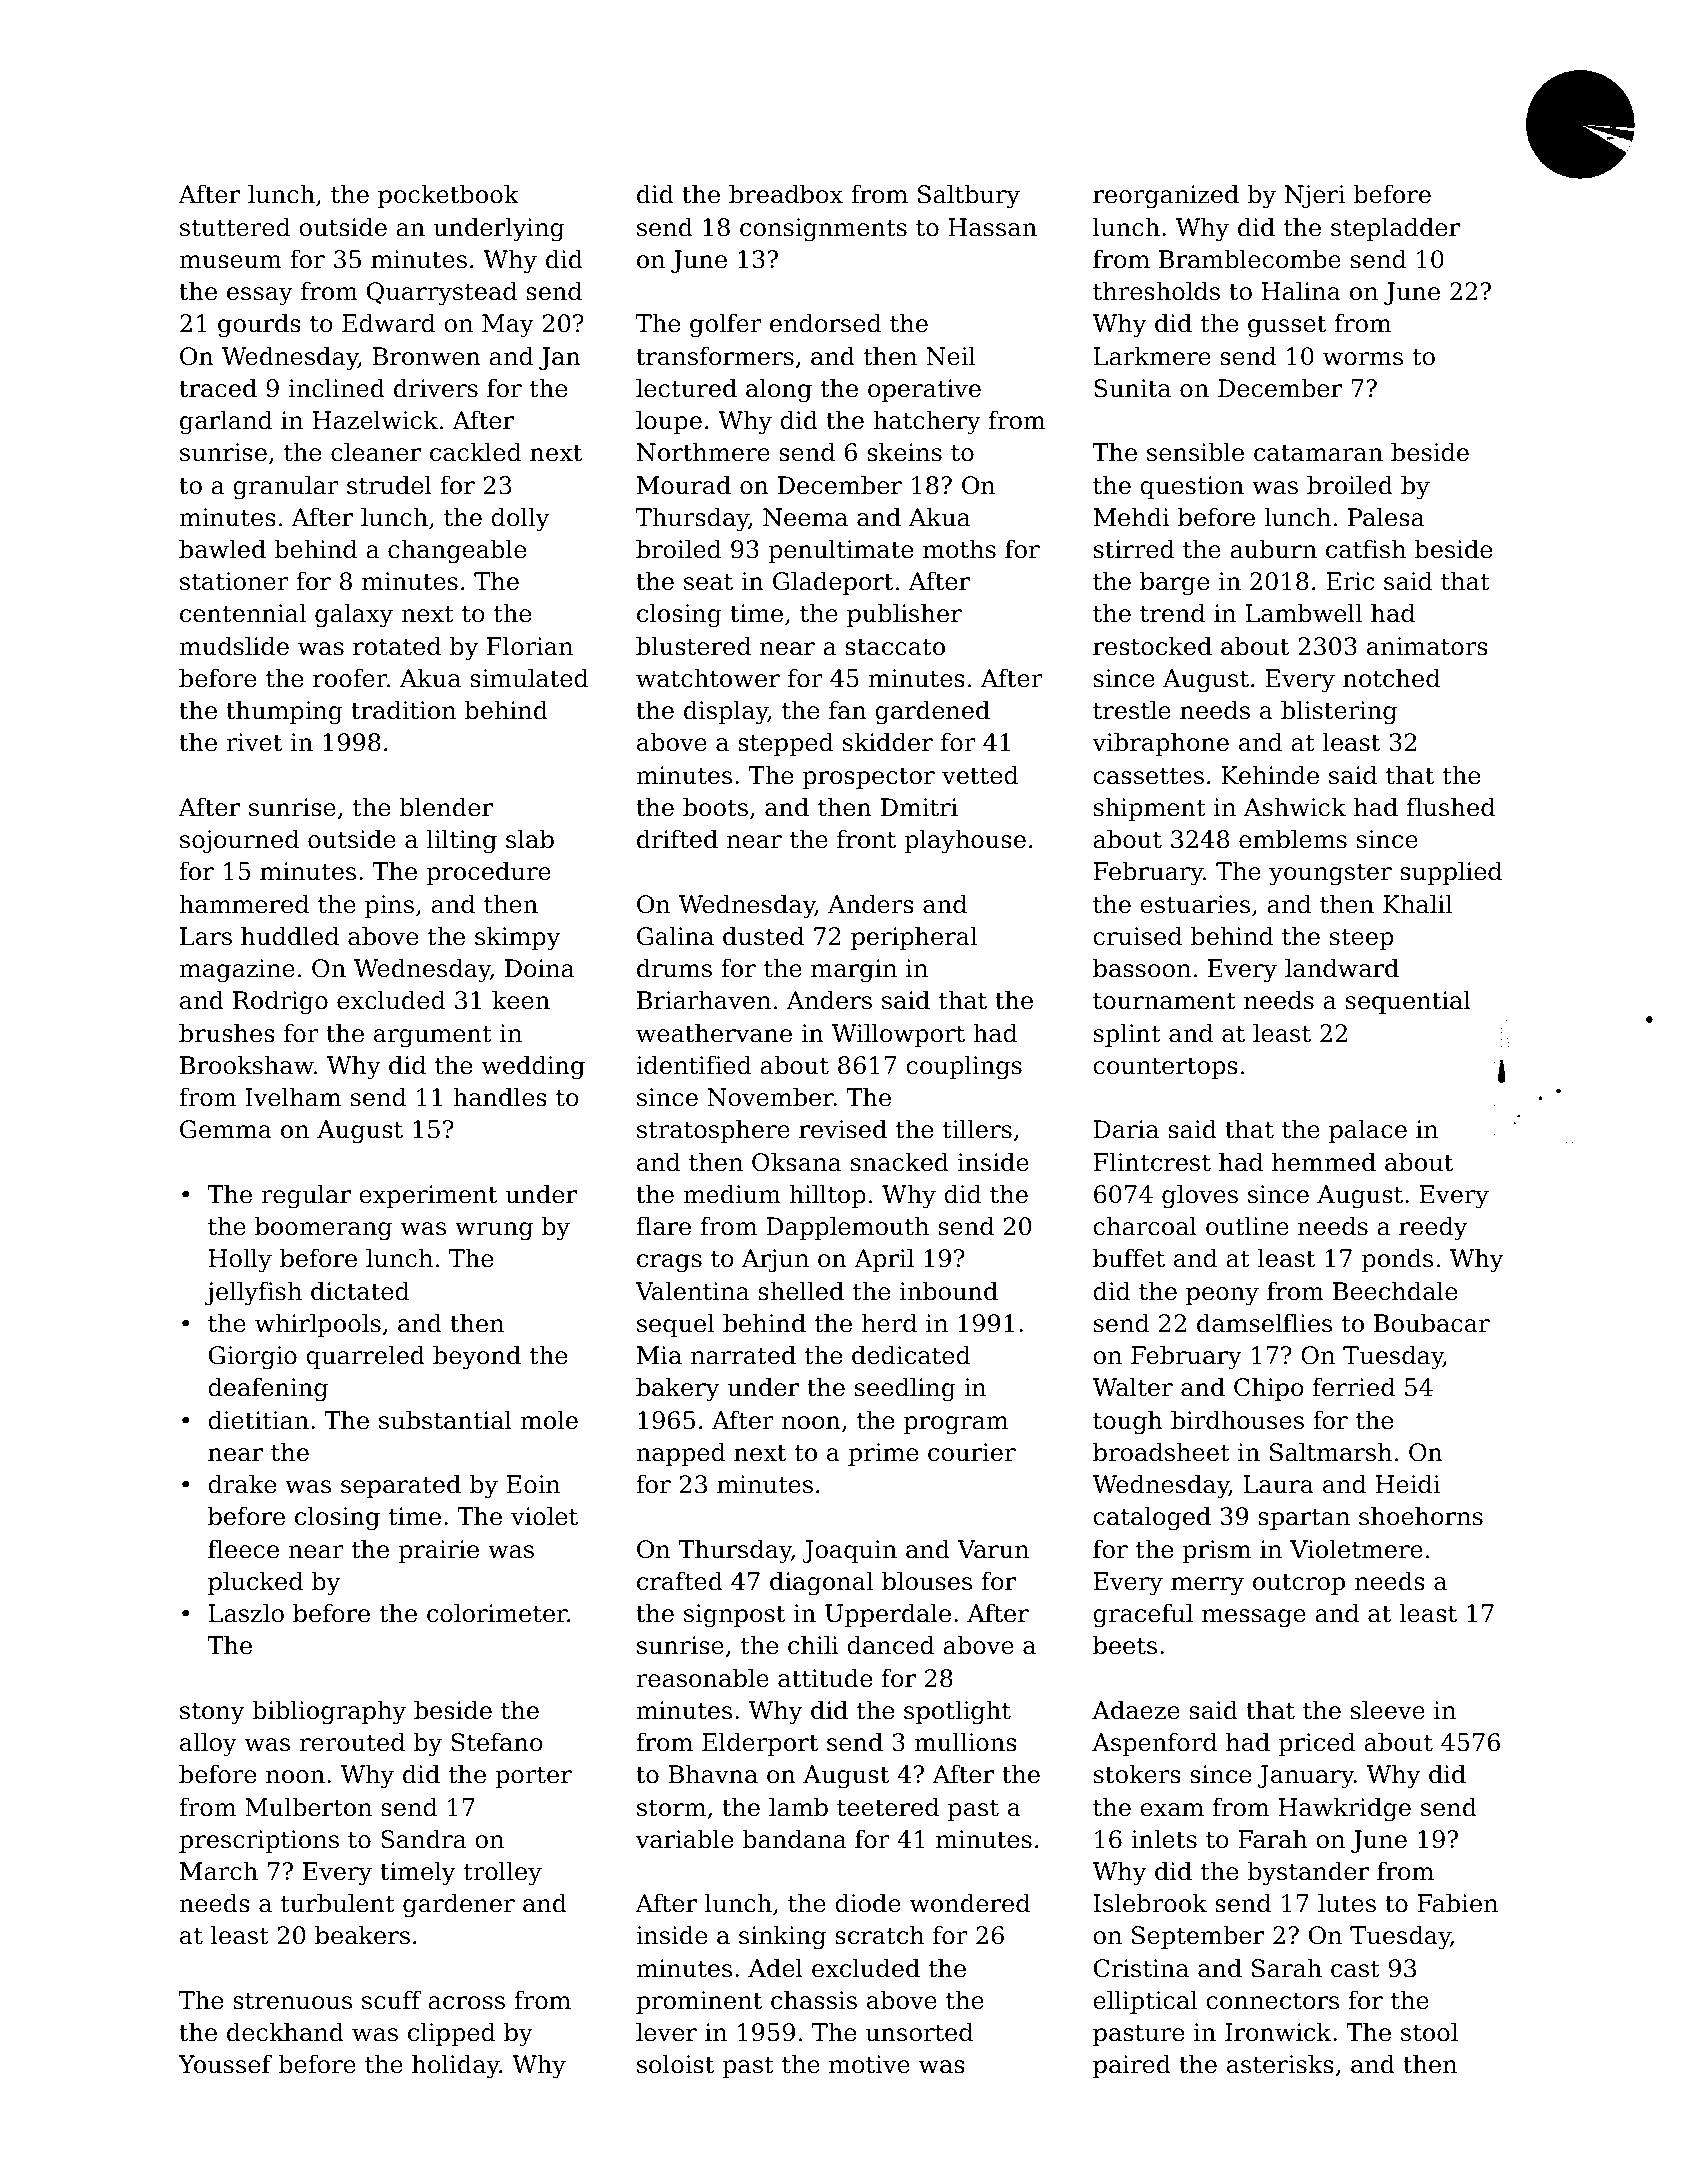 This image has height=2178, width=1683. I want to click on napped, so click(680, 1454).
